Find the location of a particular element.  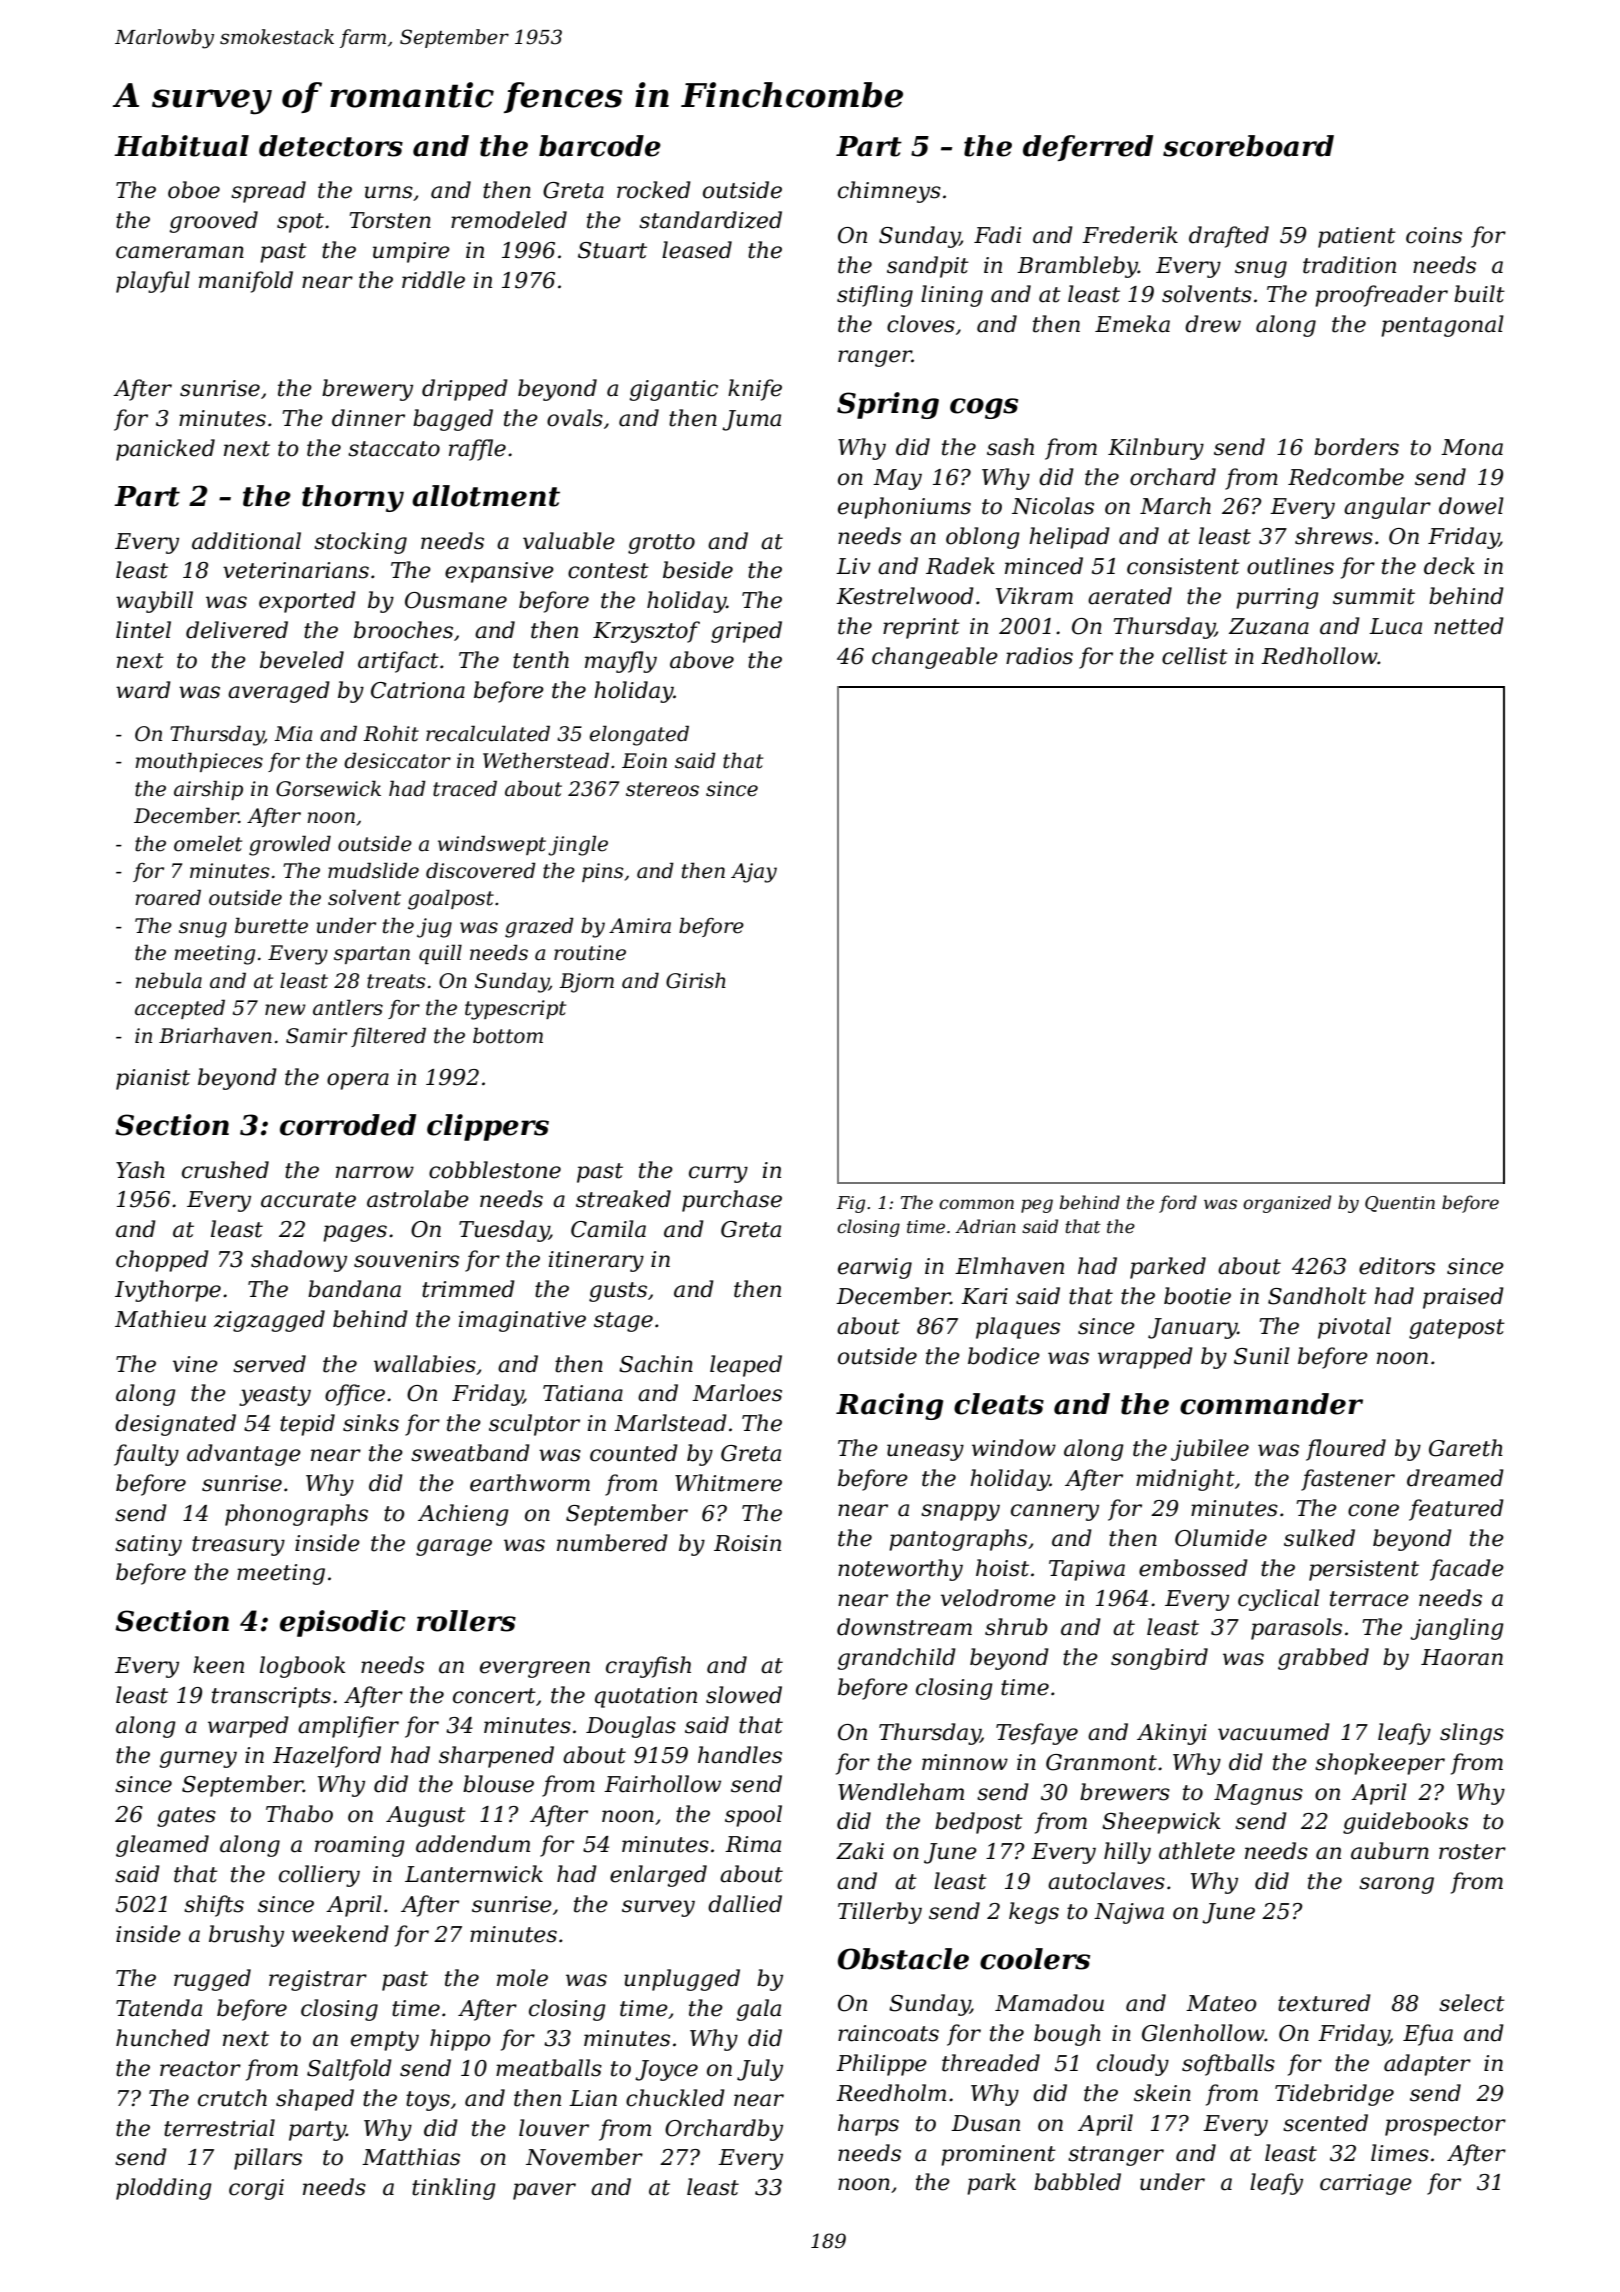

deferred is located at coordinates (1088, 148).
